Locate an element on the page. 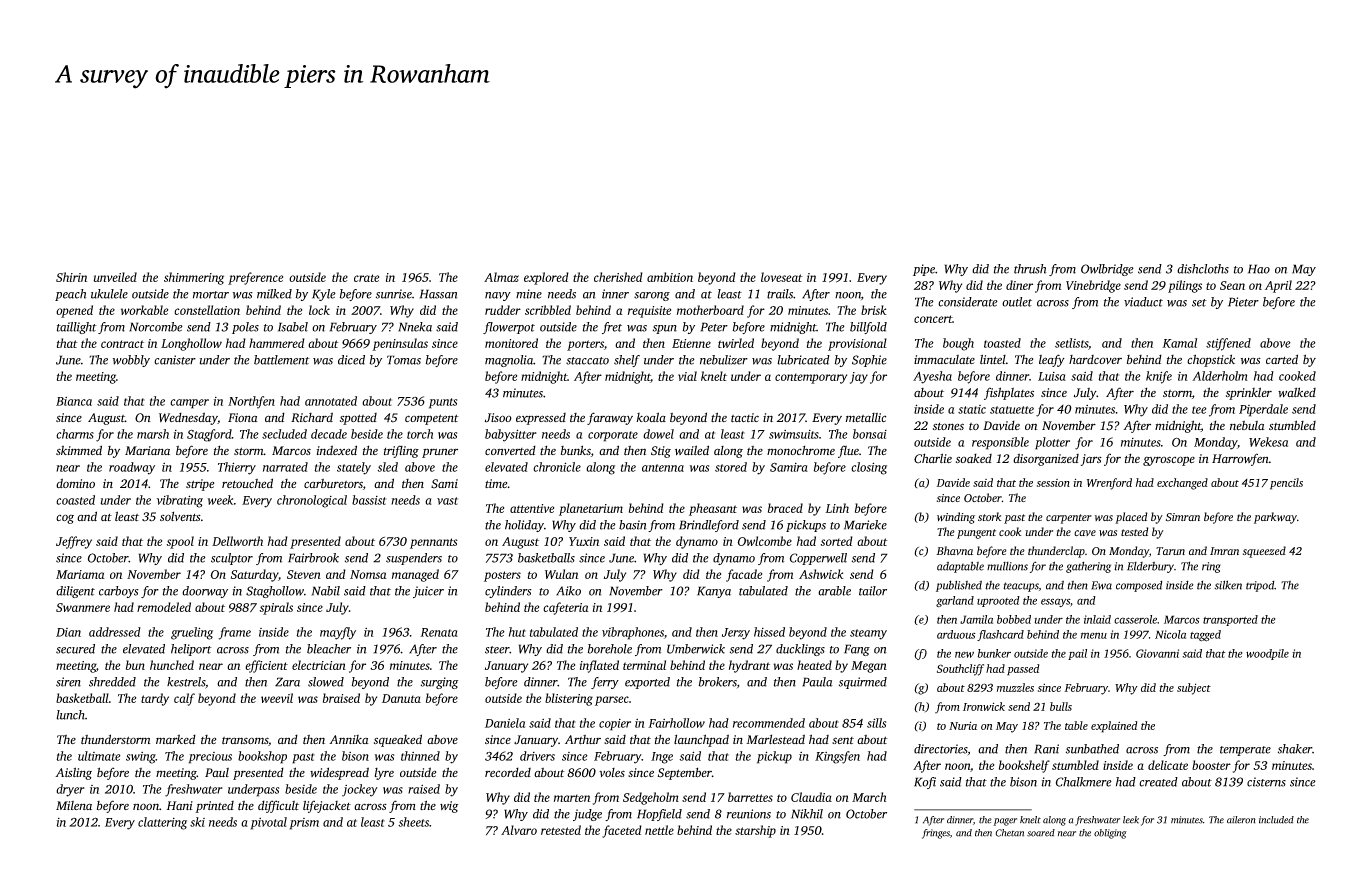 The height and width of the document is (887, 1372). starship is located at coordinates (755, 831).
